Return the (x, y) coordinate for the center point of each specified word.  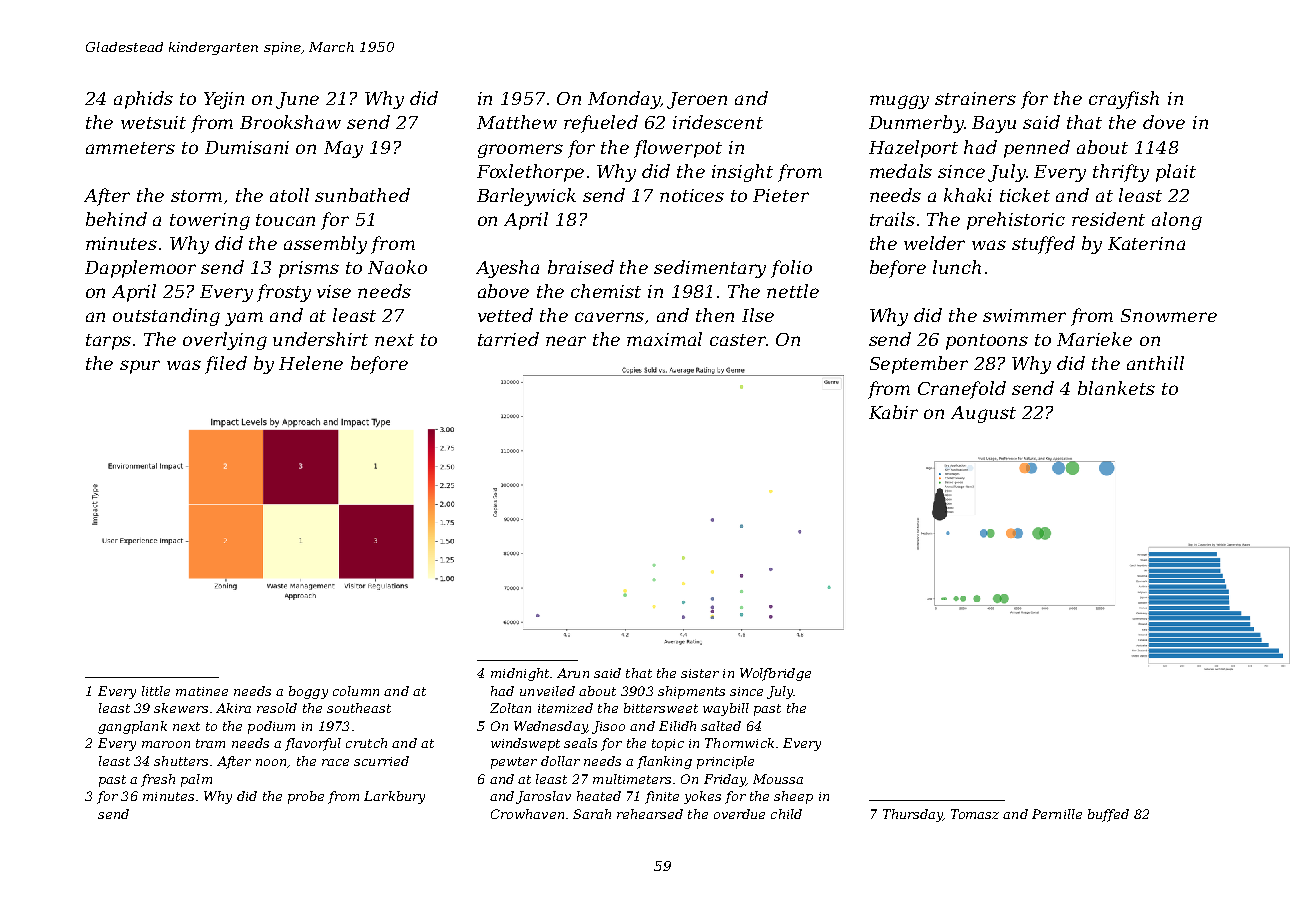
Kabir (893, 412)
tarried (508, 339)
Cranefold (962, 390)
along (1177, 221)
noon (271, 762)
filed (226, 365)
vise (334, 291)
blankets (1116, 388)
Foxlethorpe (530, 173)
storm (196, 196)
